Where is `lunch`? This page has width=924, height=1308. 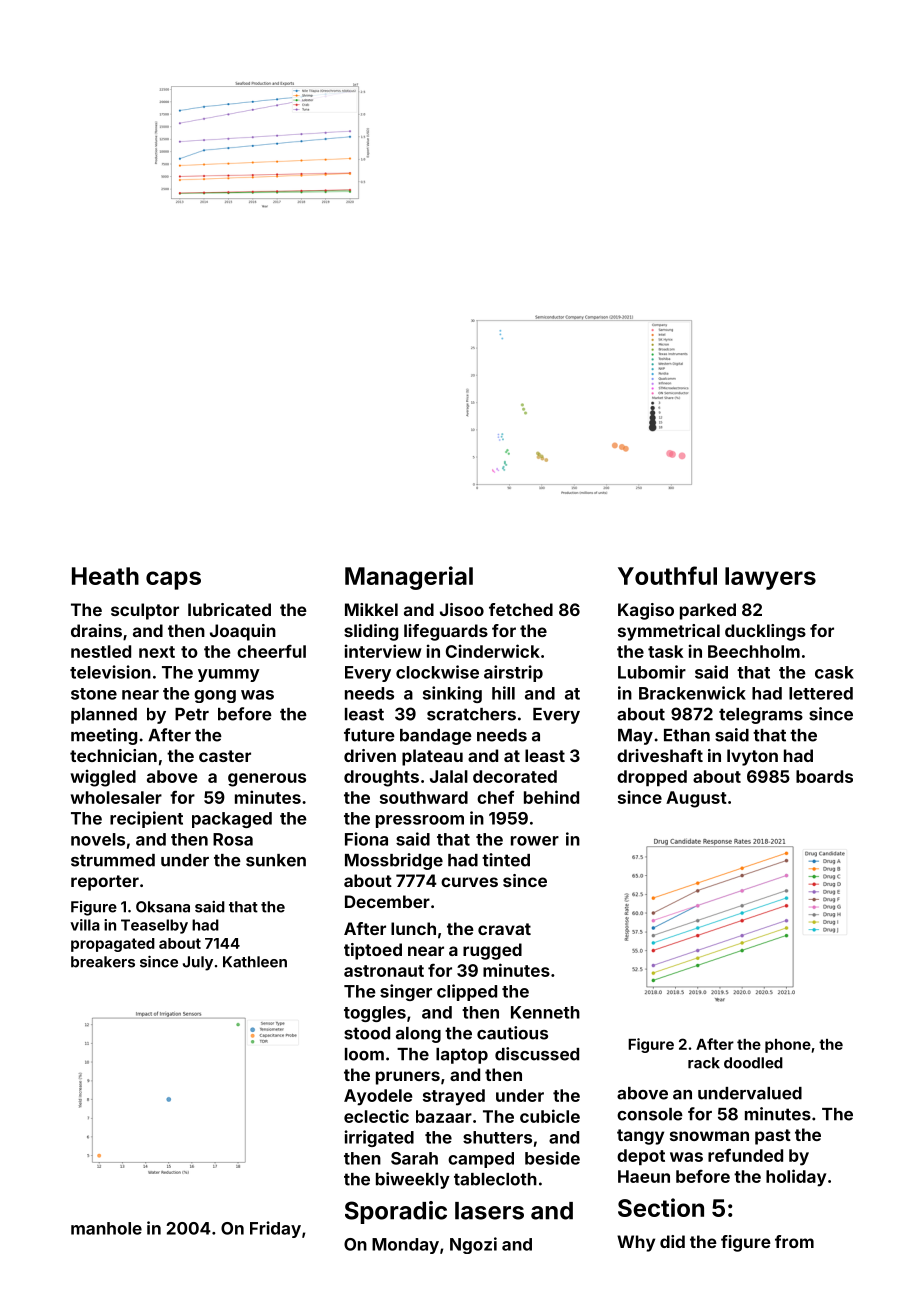 lunch is located at coordinates (413, 928).
